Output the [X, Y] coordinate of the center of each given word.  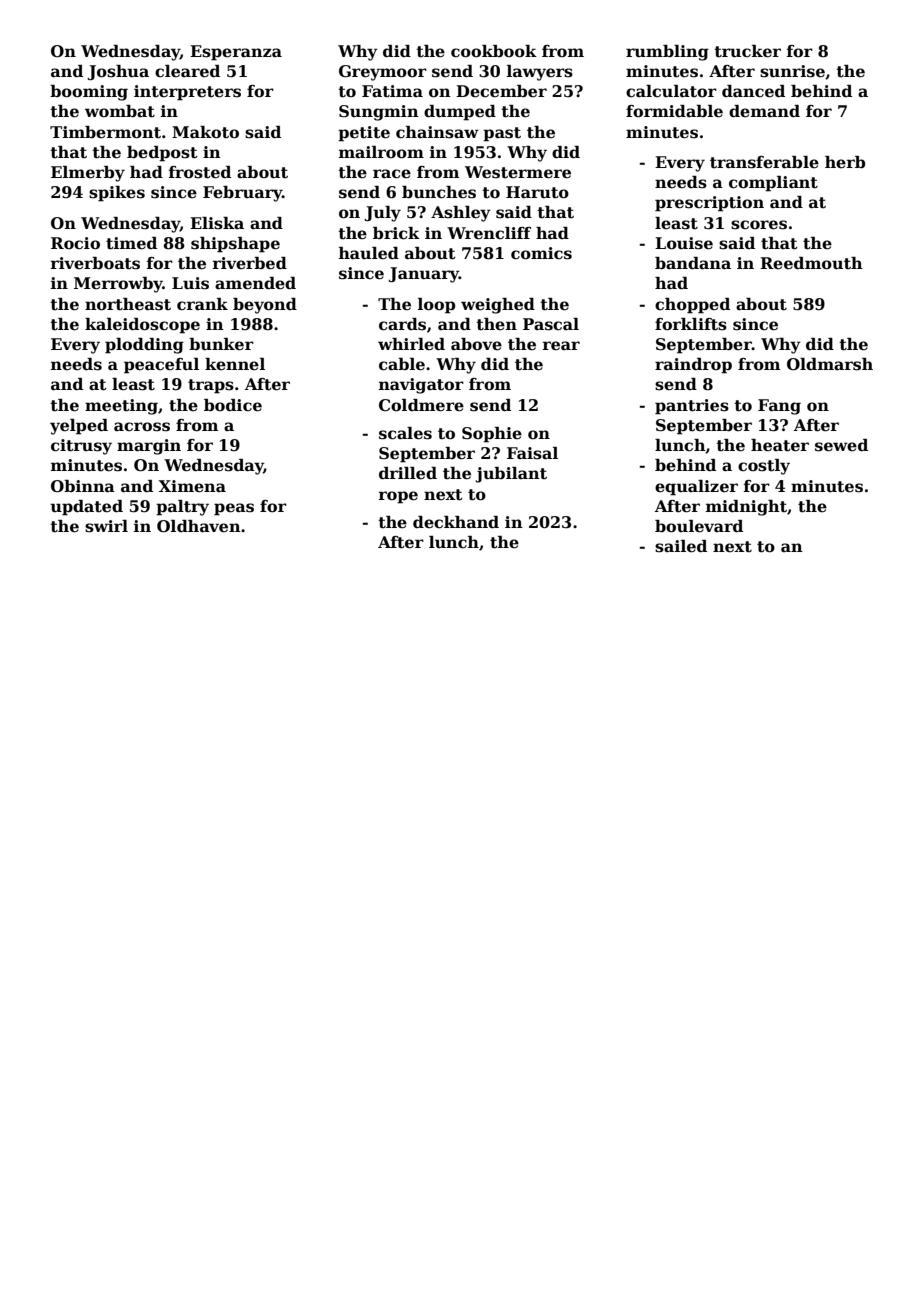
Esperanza [236, 53]
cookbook [494, 51]
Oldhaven [199, 526]
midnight [746, 508]
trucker [747, 51]
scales [405, 433]
